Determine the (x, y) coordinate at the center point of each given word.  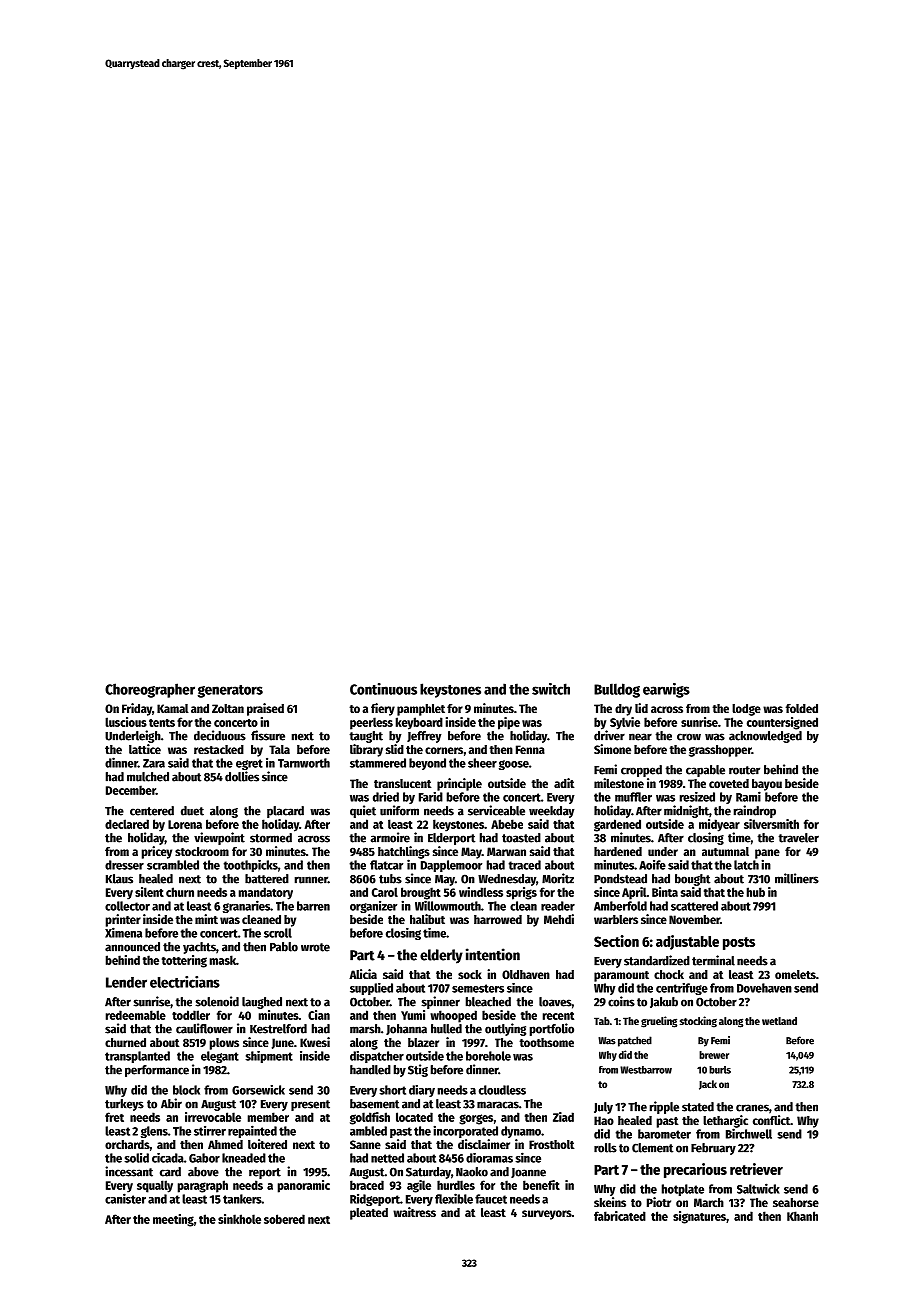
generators (230, 691)
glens (154, 1132)
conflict (771, 1120)
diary (422, 1091)
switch (551, 689)
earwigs (666, 690)
